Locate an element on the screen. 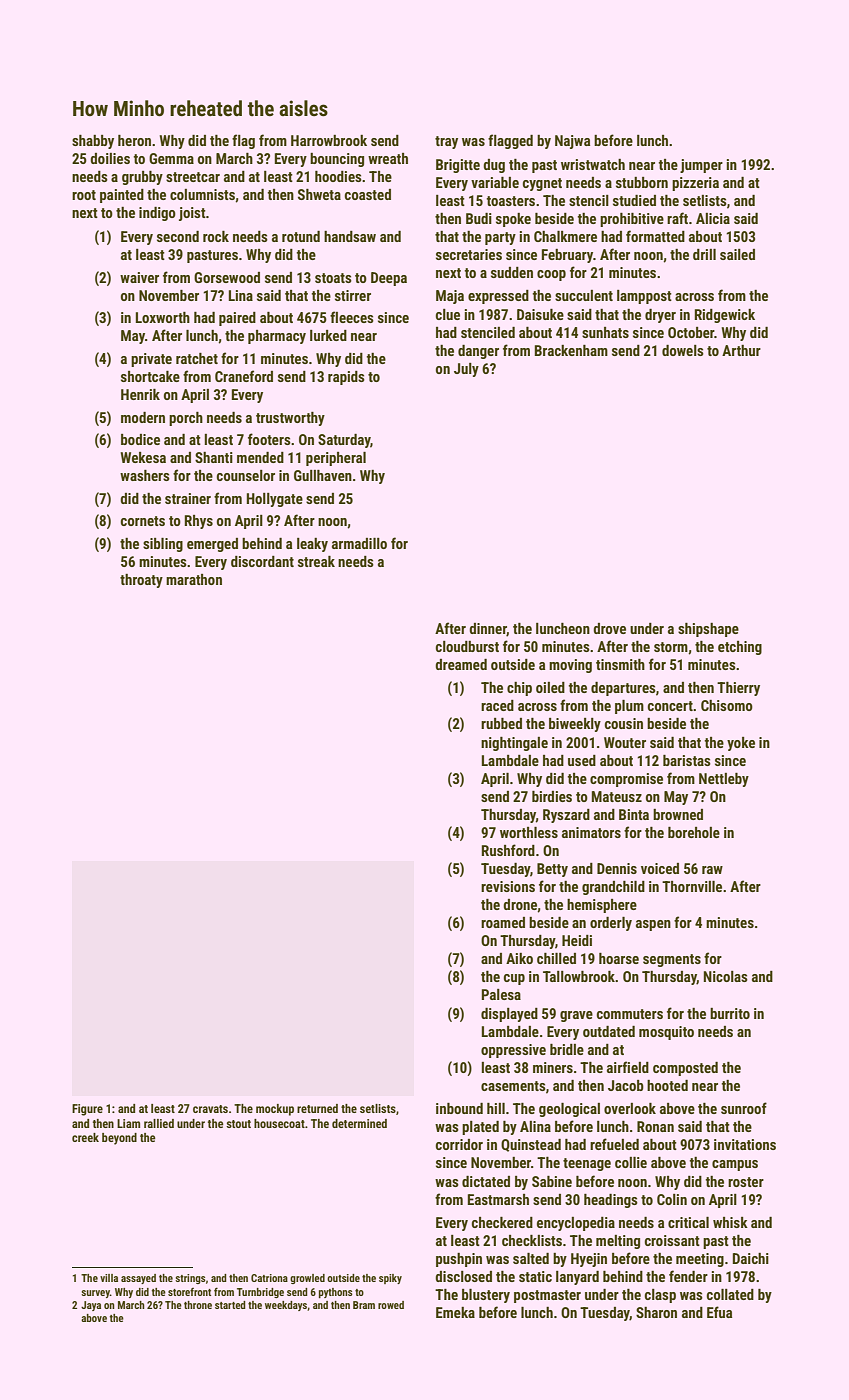 The width and height of the screenshot is (849, 1400). dinner is located at coordinates (488, 629).
